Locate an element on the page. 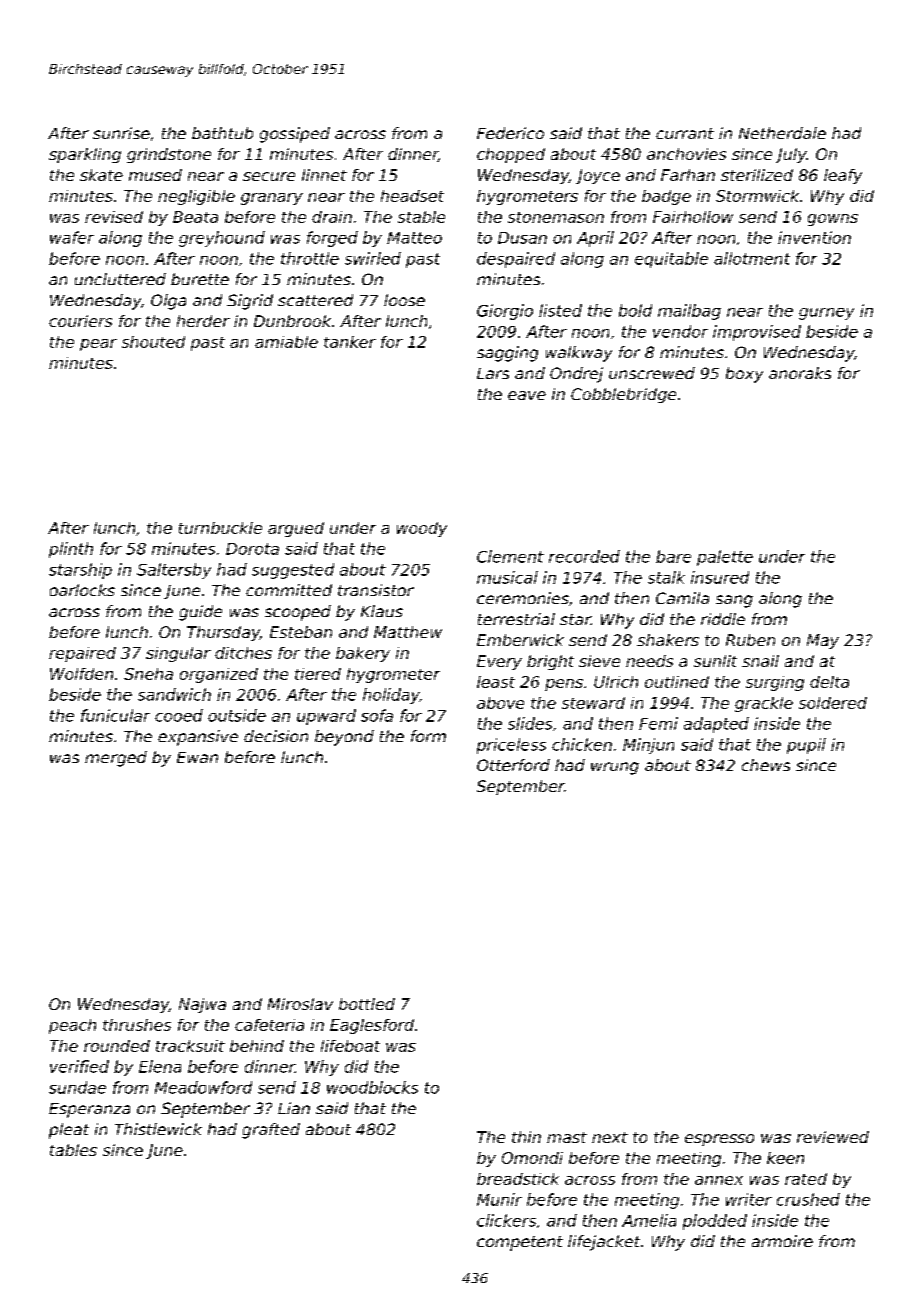 The width and height of the image is (924, 1308). gossiped is located at coordinates (295, 135).
